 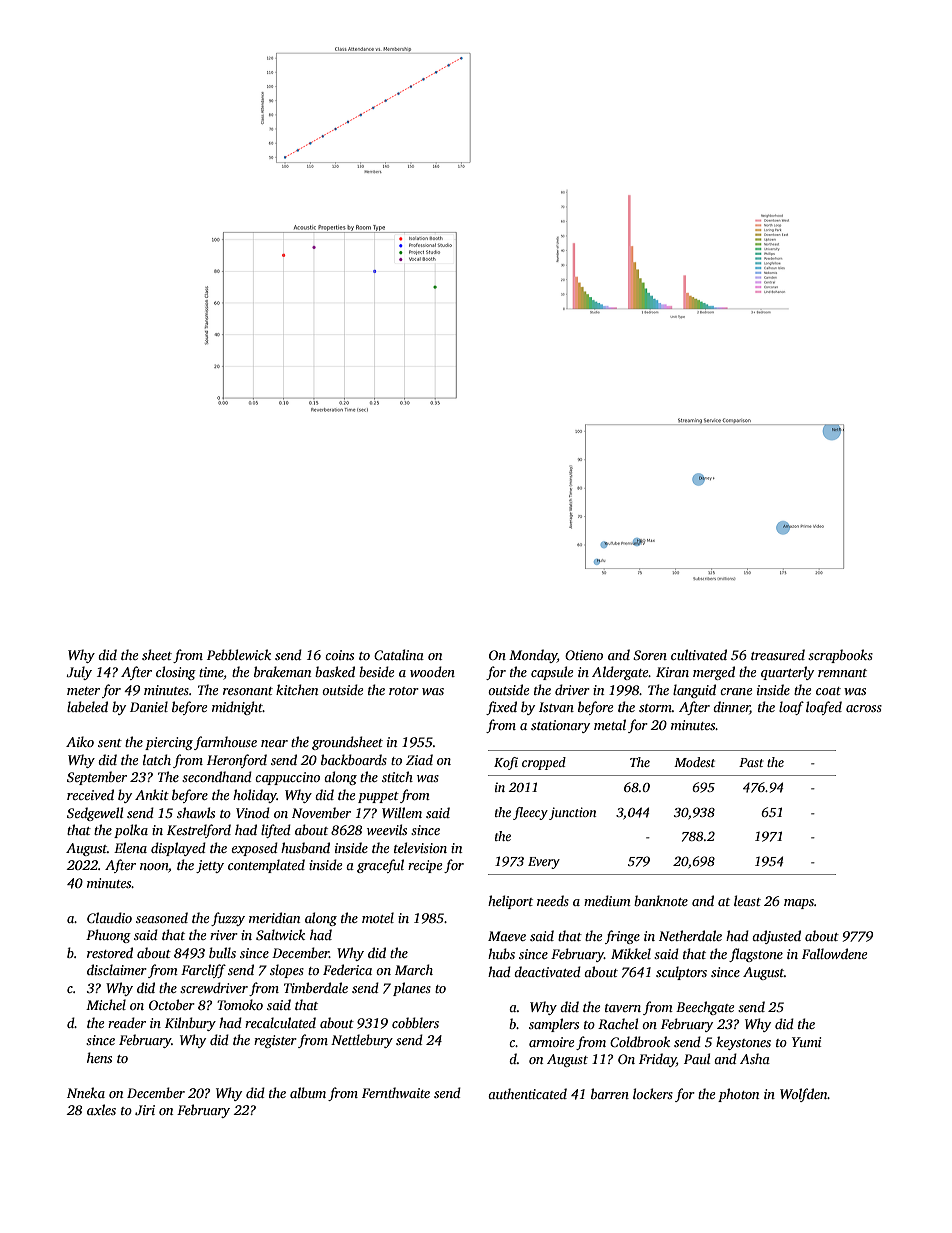 I want to click on armoire, so click(x=551, y=1042).
